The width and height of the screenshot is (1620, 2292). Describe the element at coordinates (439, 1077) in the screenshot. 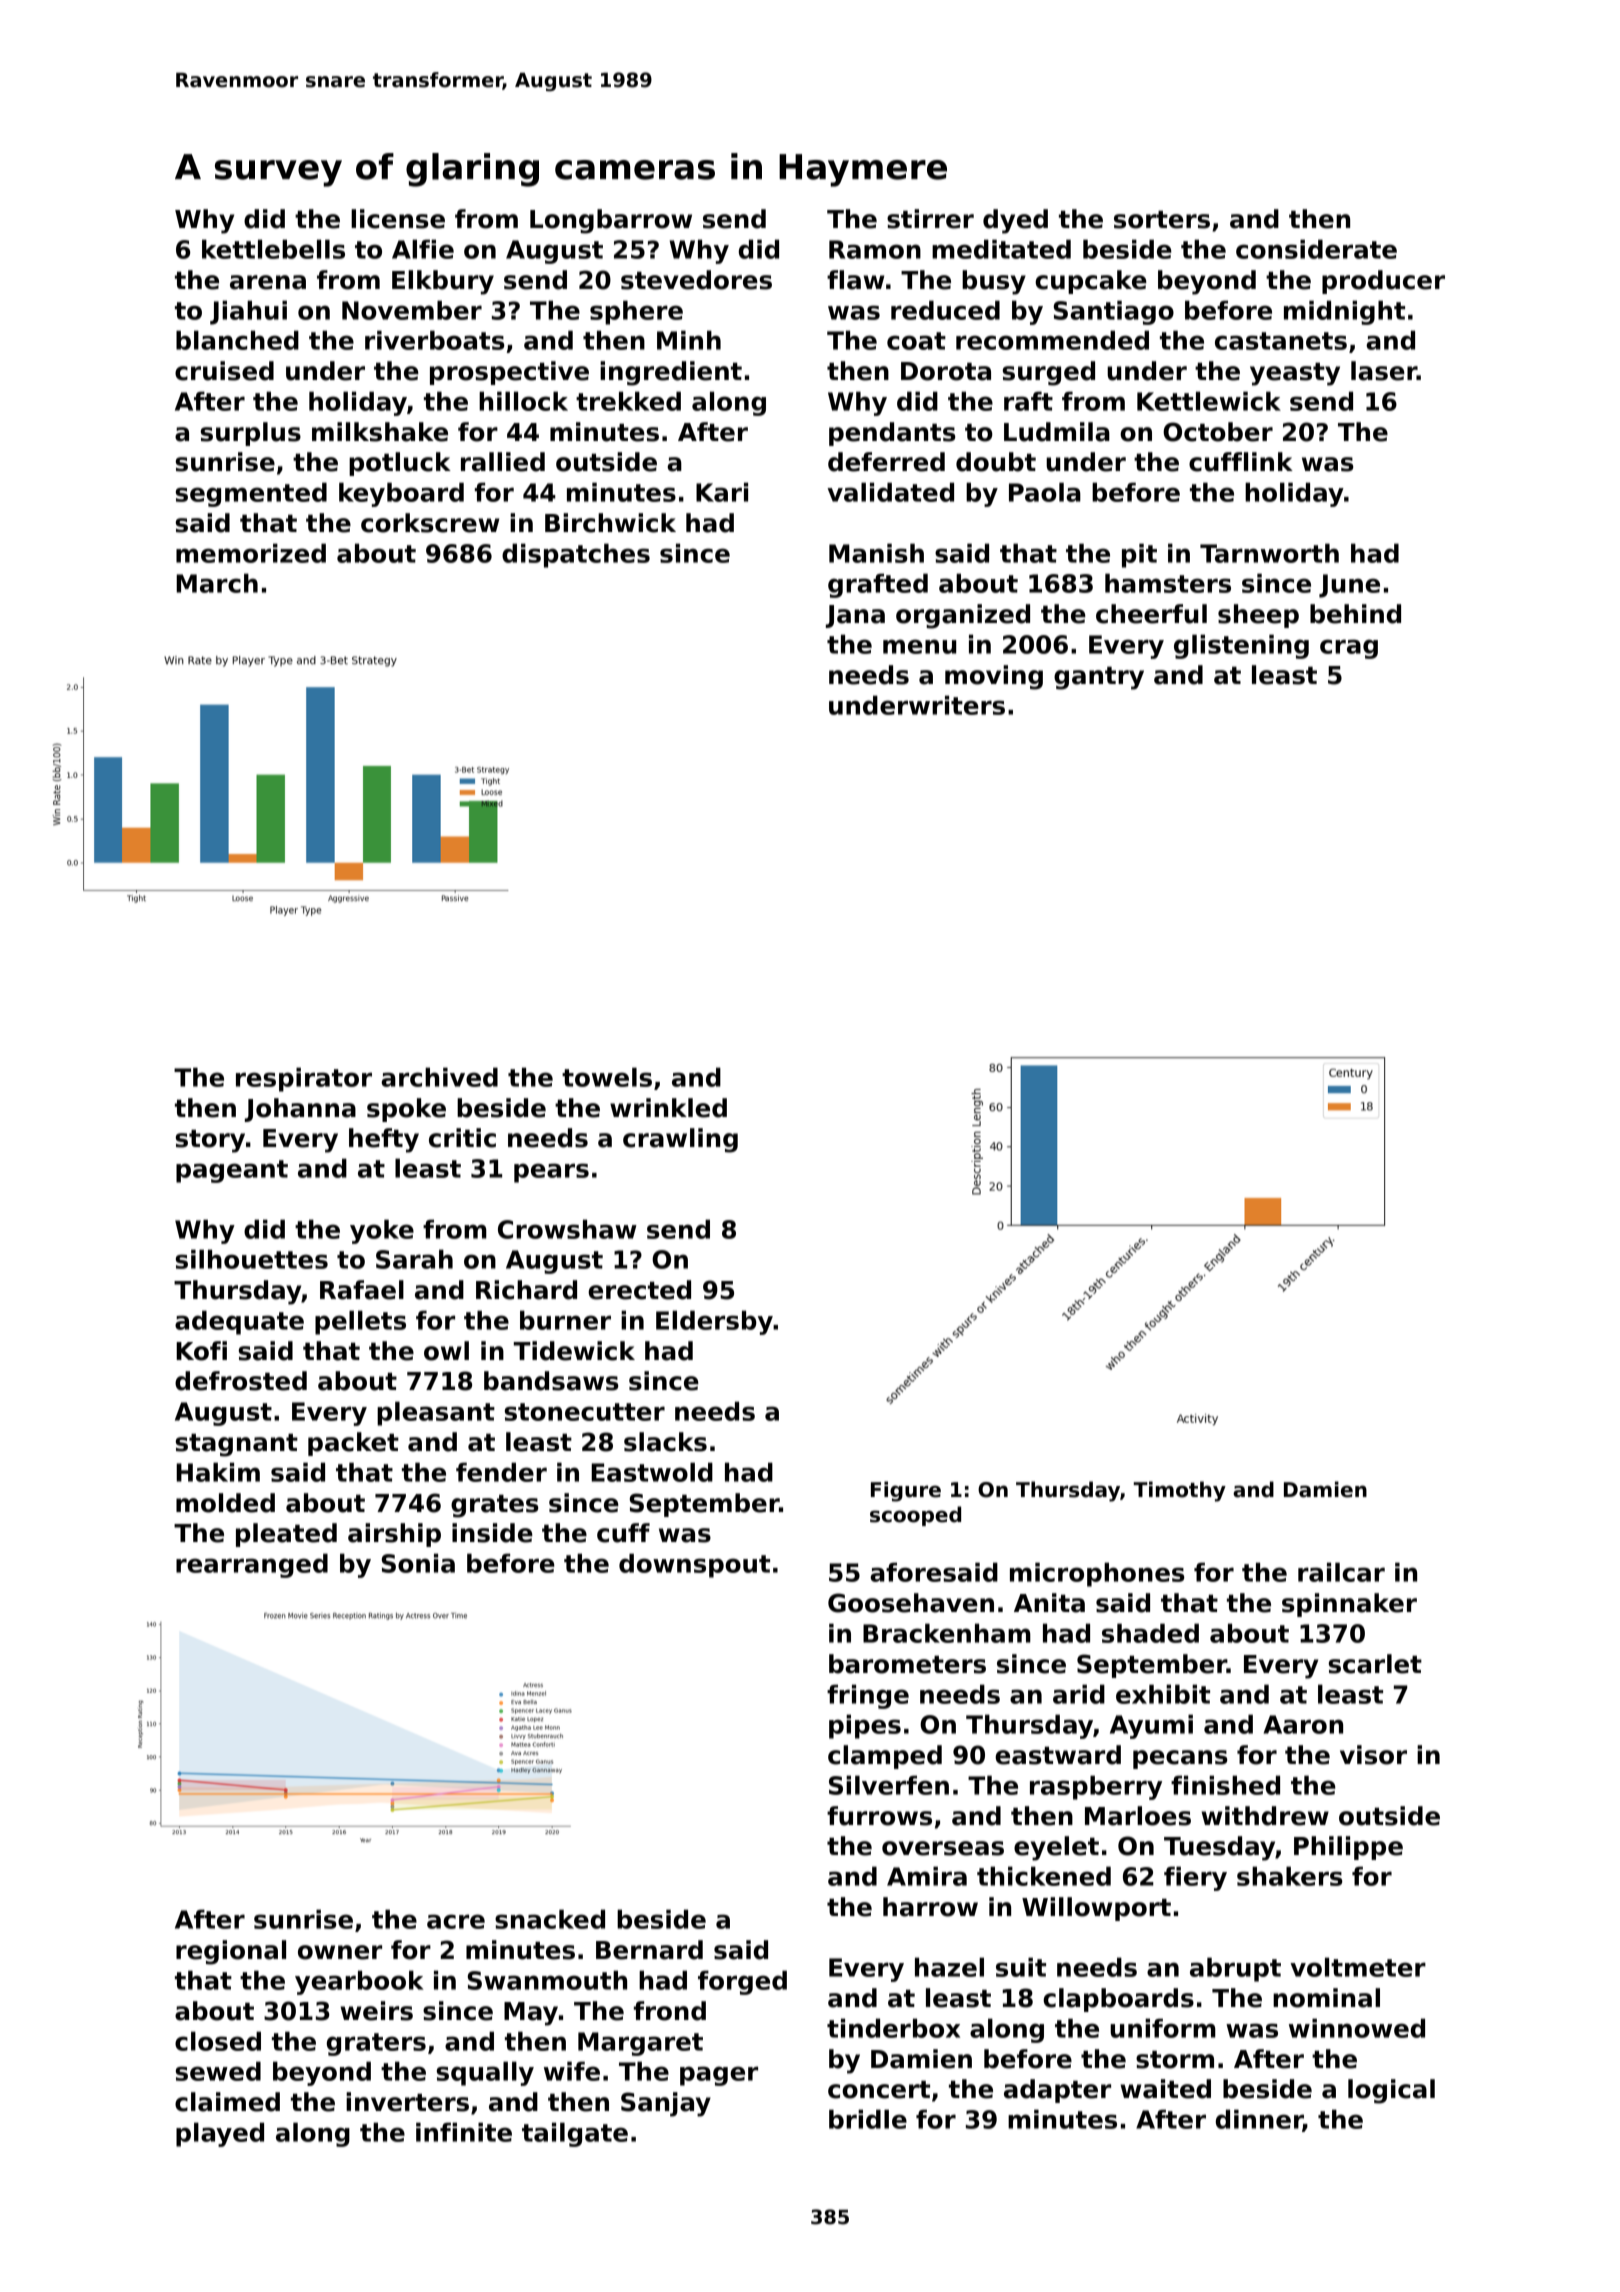

I see `archived` at that location.
